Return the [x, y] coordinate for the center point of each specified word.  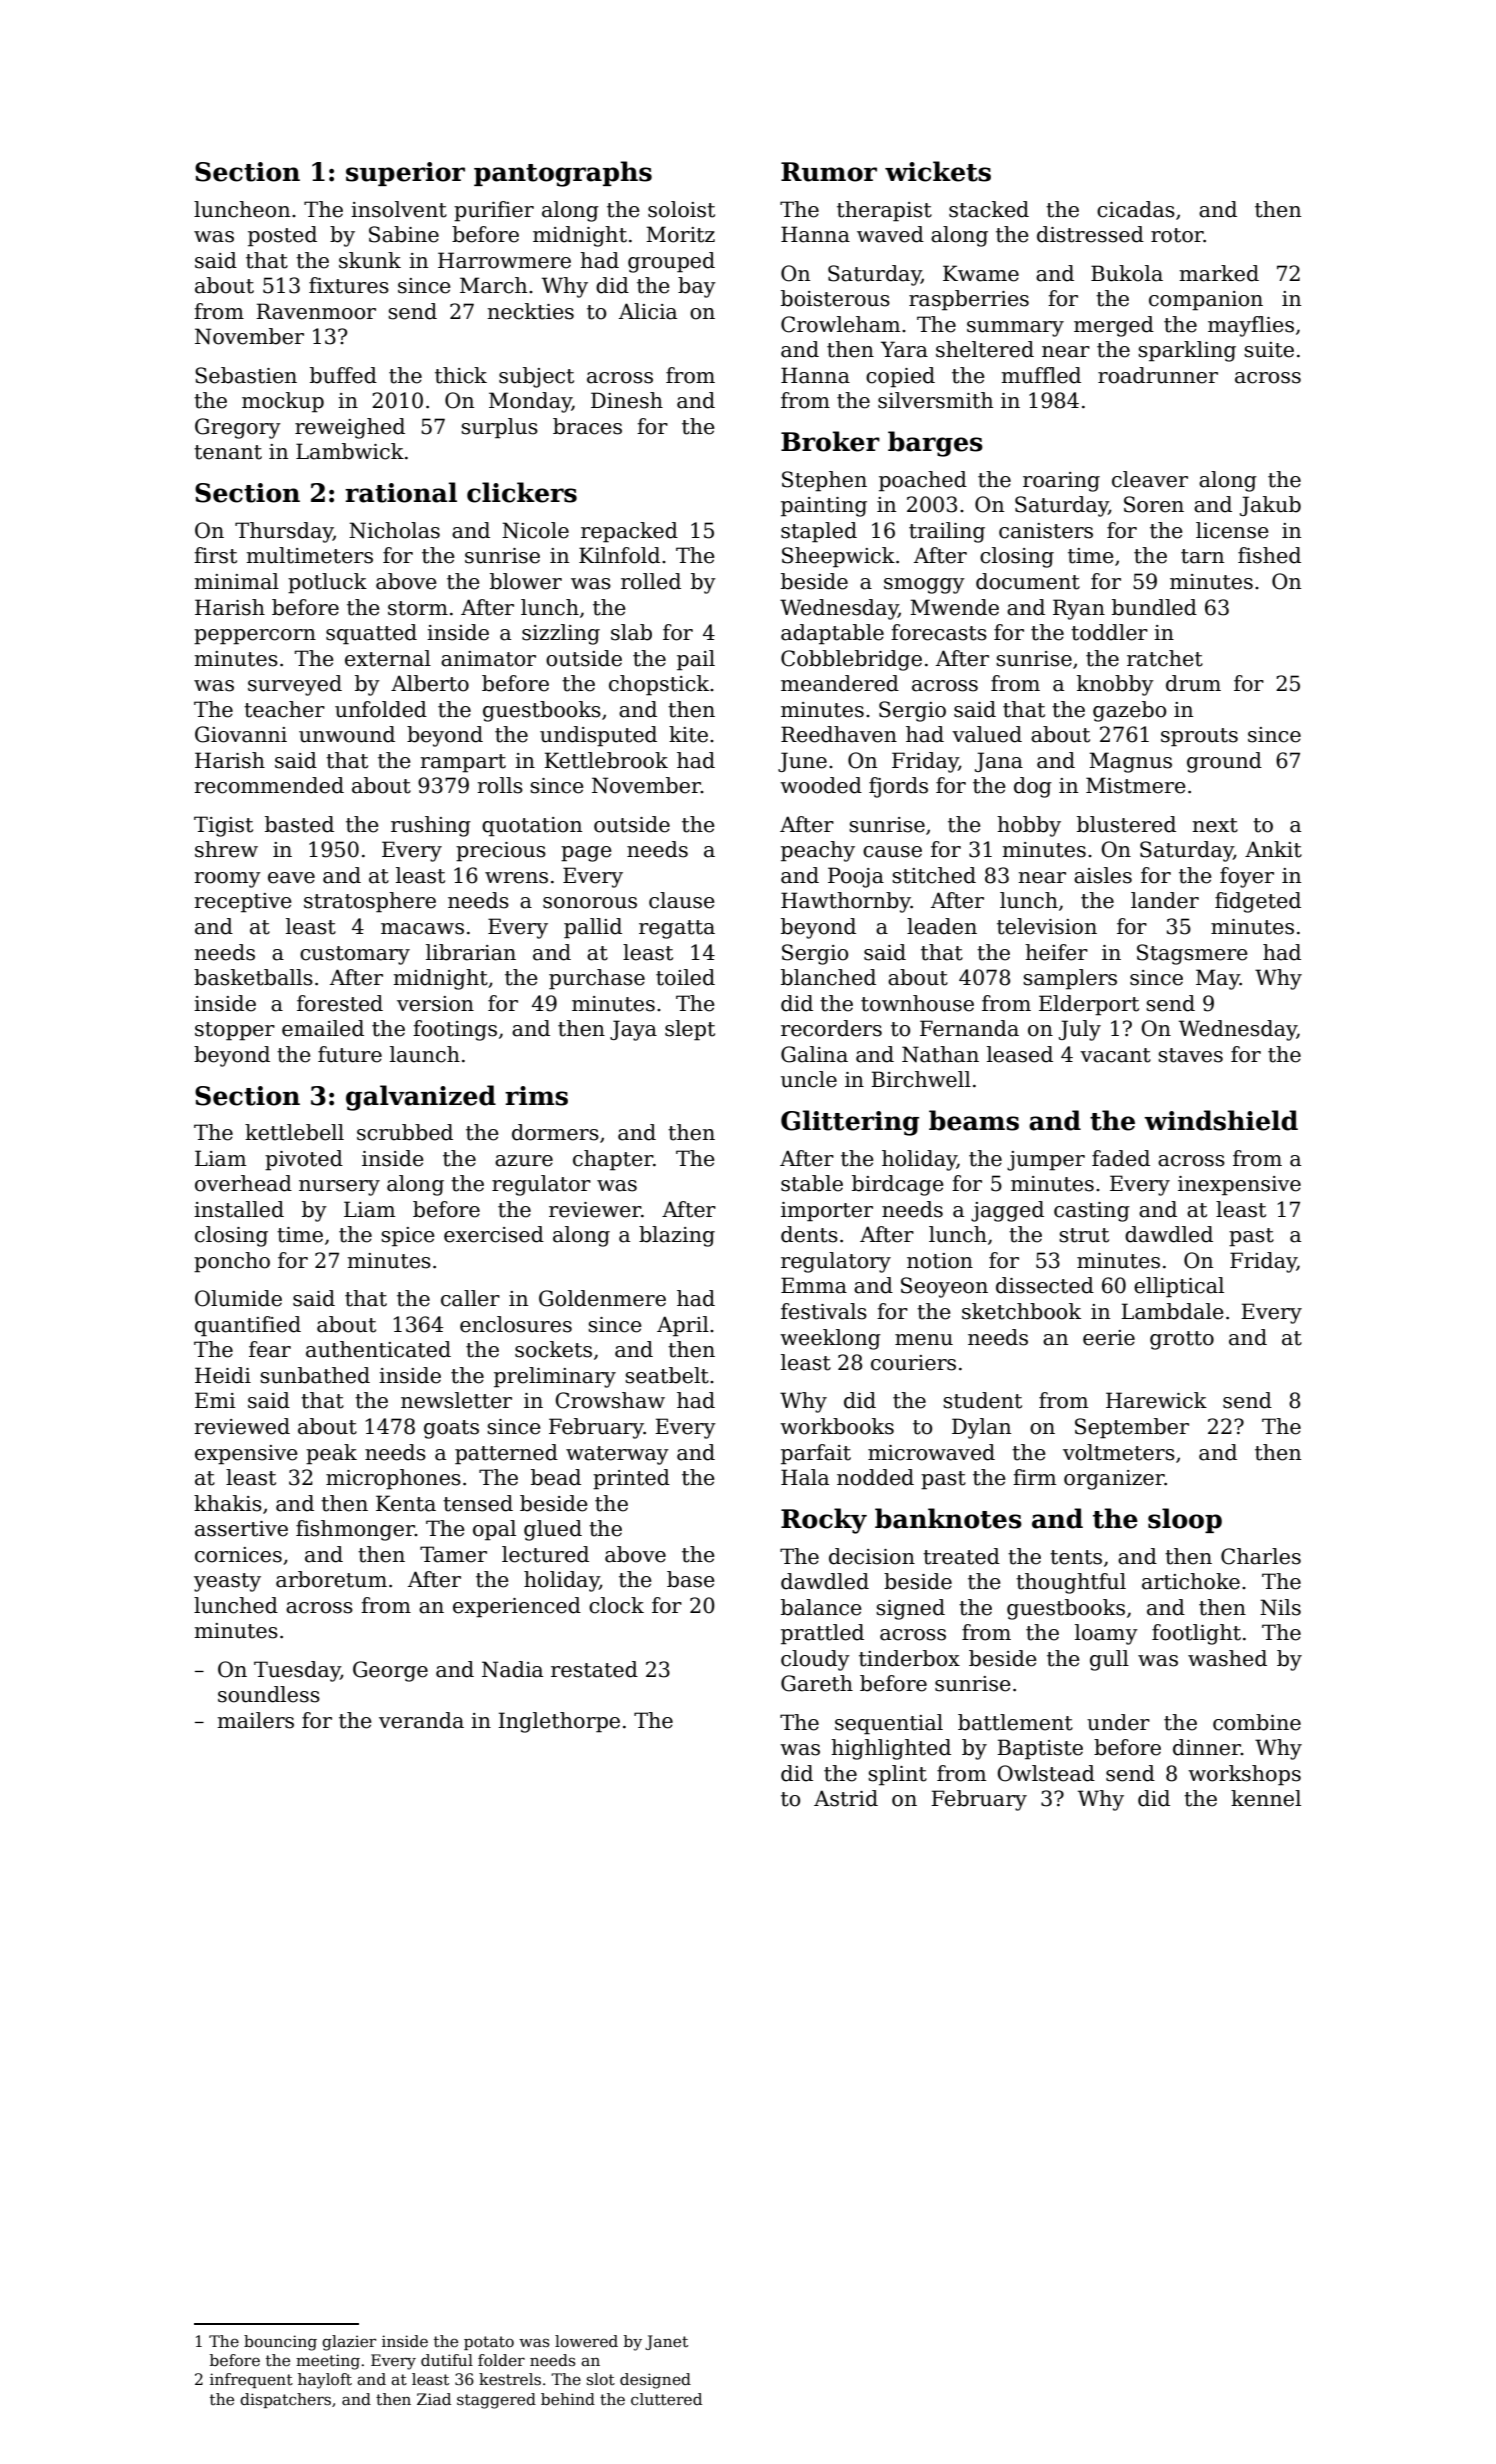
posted [282, 236]
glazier [349, 2343]
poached [923, 481]
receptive [243, 903]
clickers [522, 492]
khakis [228, 1503]
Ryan [1079, 609]
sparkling [1187, 351]
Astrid [846, 1798]
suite [1269, 350]
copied [900, 377]
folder [501, 2360]
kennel [1266, 1798]
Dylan [981, 1428]
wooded [821, 785]
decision [872, 1556]
